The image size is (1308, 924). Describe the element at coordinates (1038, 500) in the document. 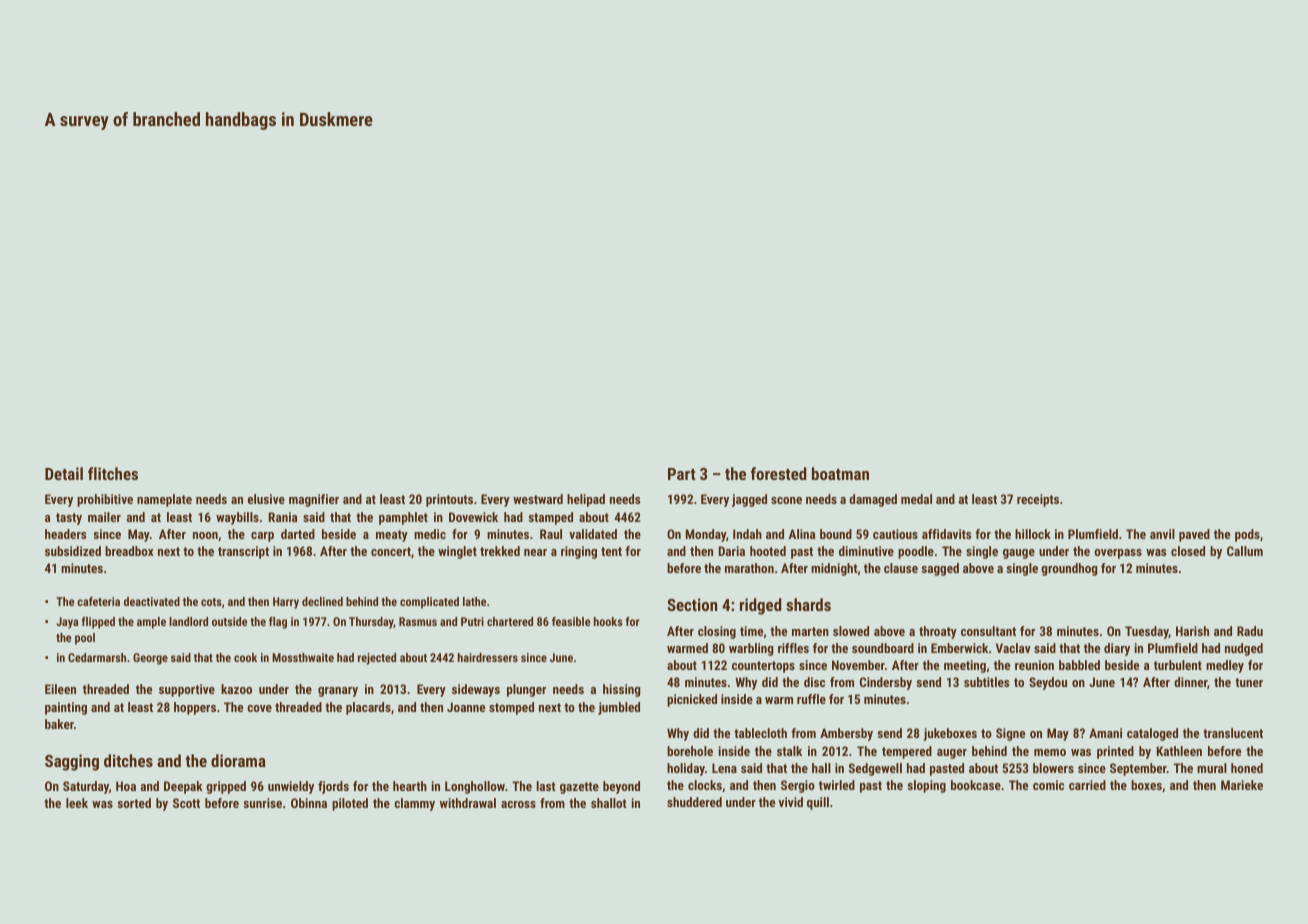

I see `receipts` at that location.
